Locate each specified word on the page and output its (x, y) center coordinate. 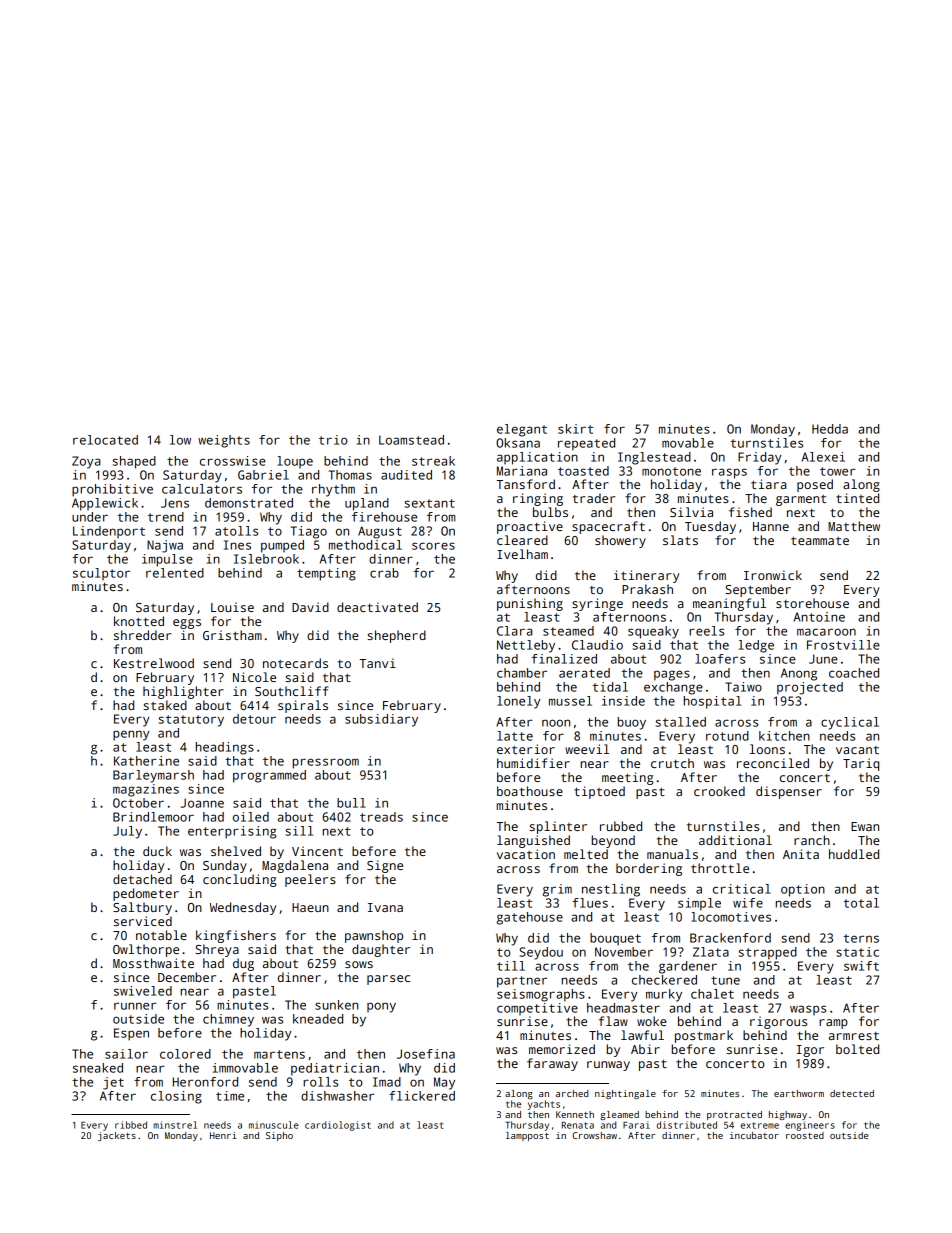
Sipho (279, 1136)
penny (131, 735)
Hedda (830, 429)
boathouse (530, 791)
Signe (385, 866)
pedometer (146, 894)
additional (735, 840)
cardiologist (338, 1126)
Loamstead (411, 440)
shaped (134, 462)
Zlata (711, 952)
